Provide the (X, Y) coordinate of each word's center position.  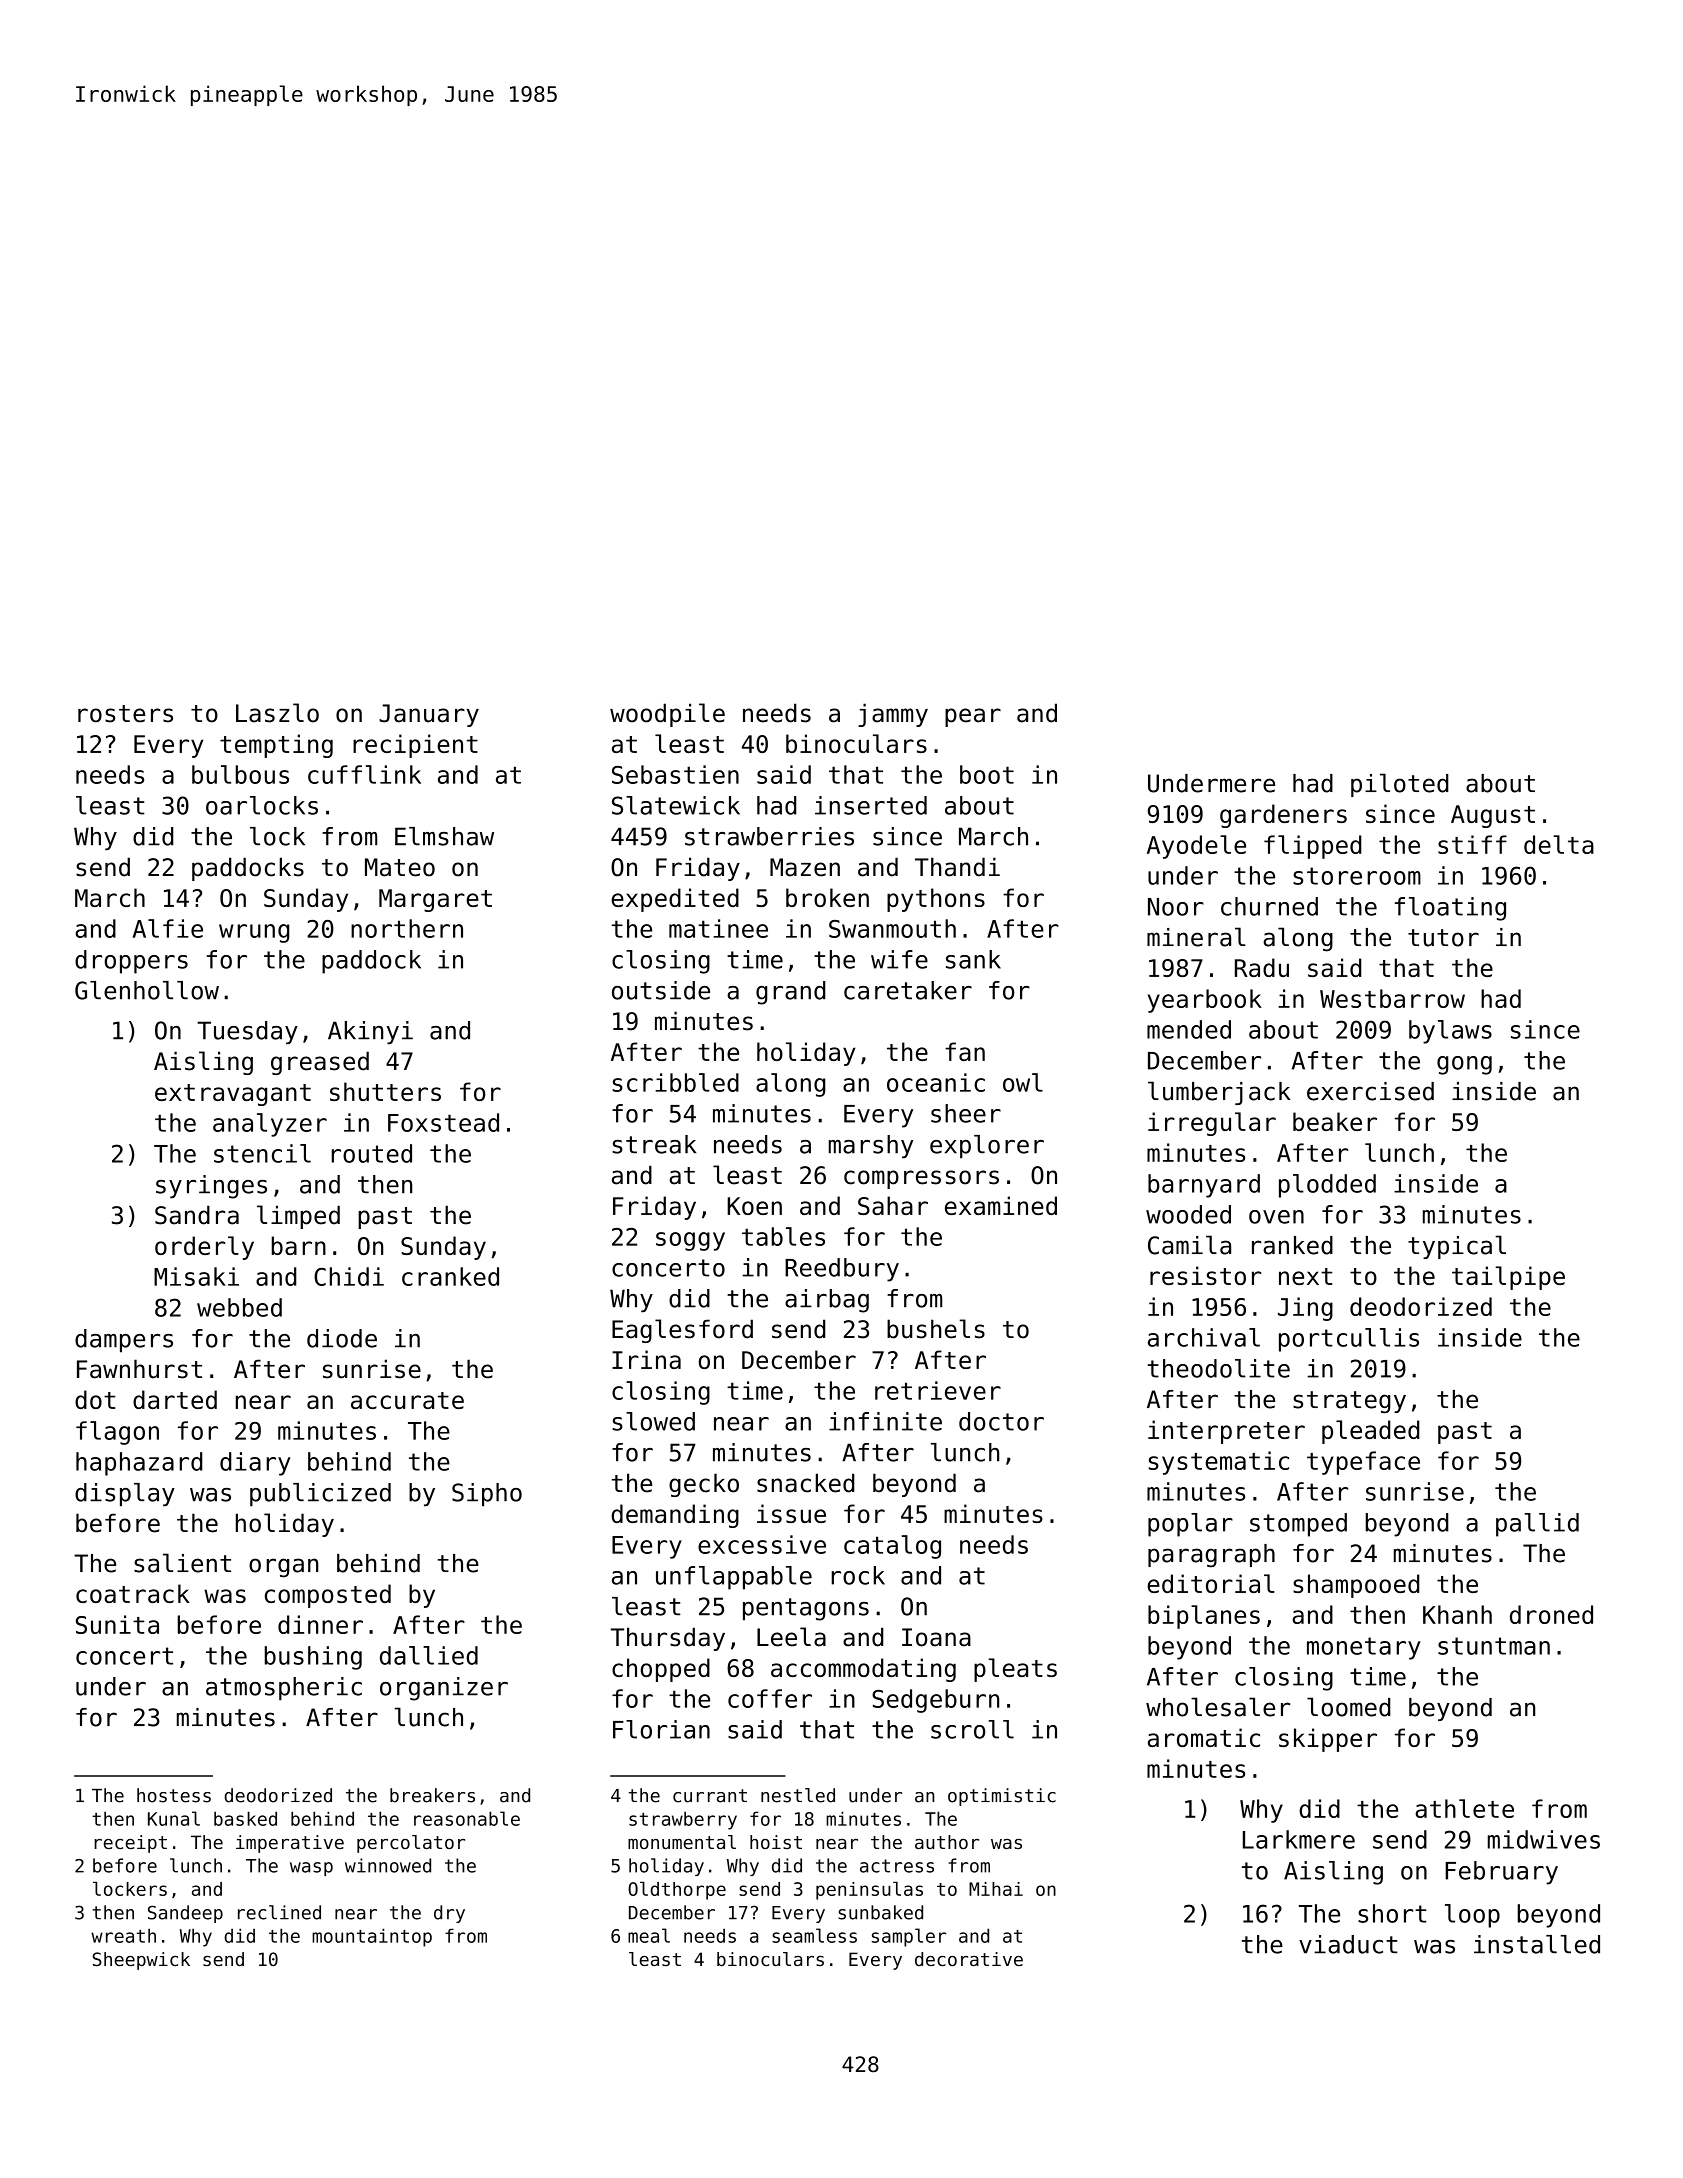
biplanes (1204, 1617)
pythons (936, 900)
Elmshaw (444, 836)
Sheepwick (141, 1961)
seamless (814, 1935)
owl (1023, 1082)
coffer (770, 1698)
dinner (320, 1624)
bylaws (1450, 1032)
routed (371, 1153)
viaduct (1348, 1944)
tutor (1443, 938)
